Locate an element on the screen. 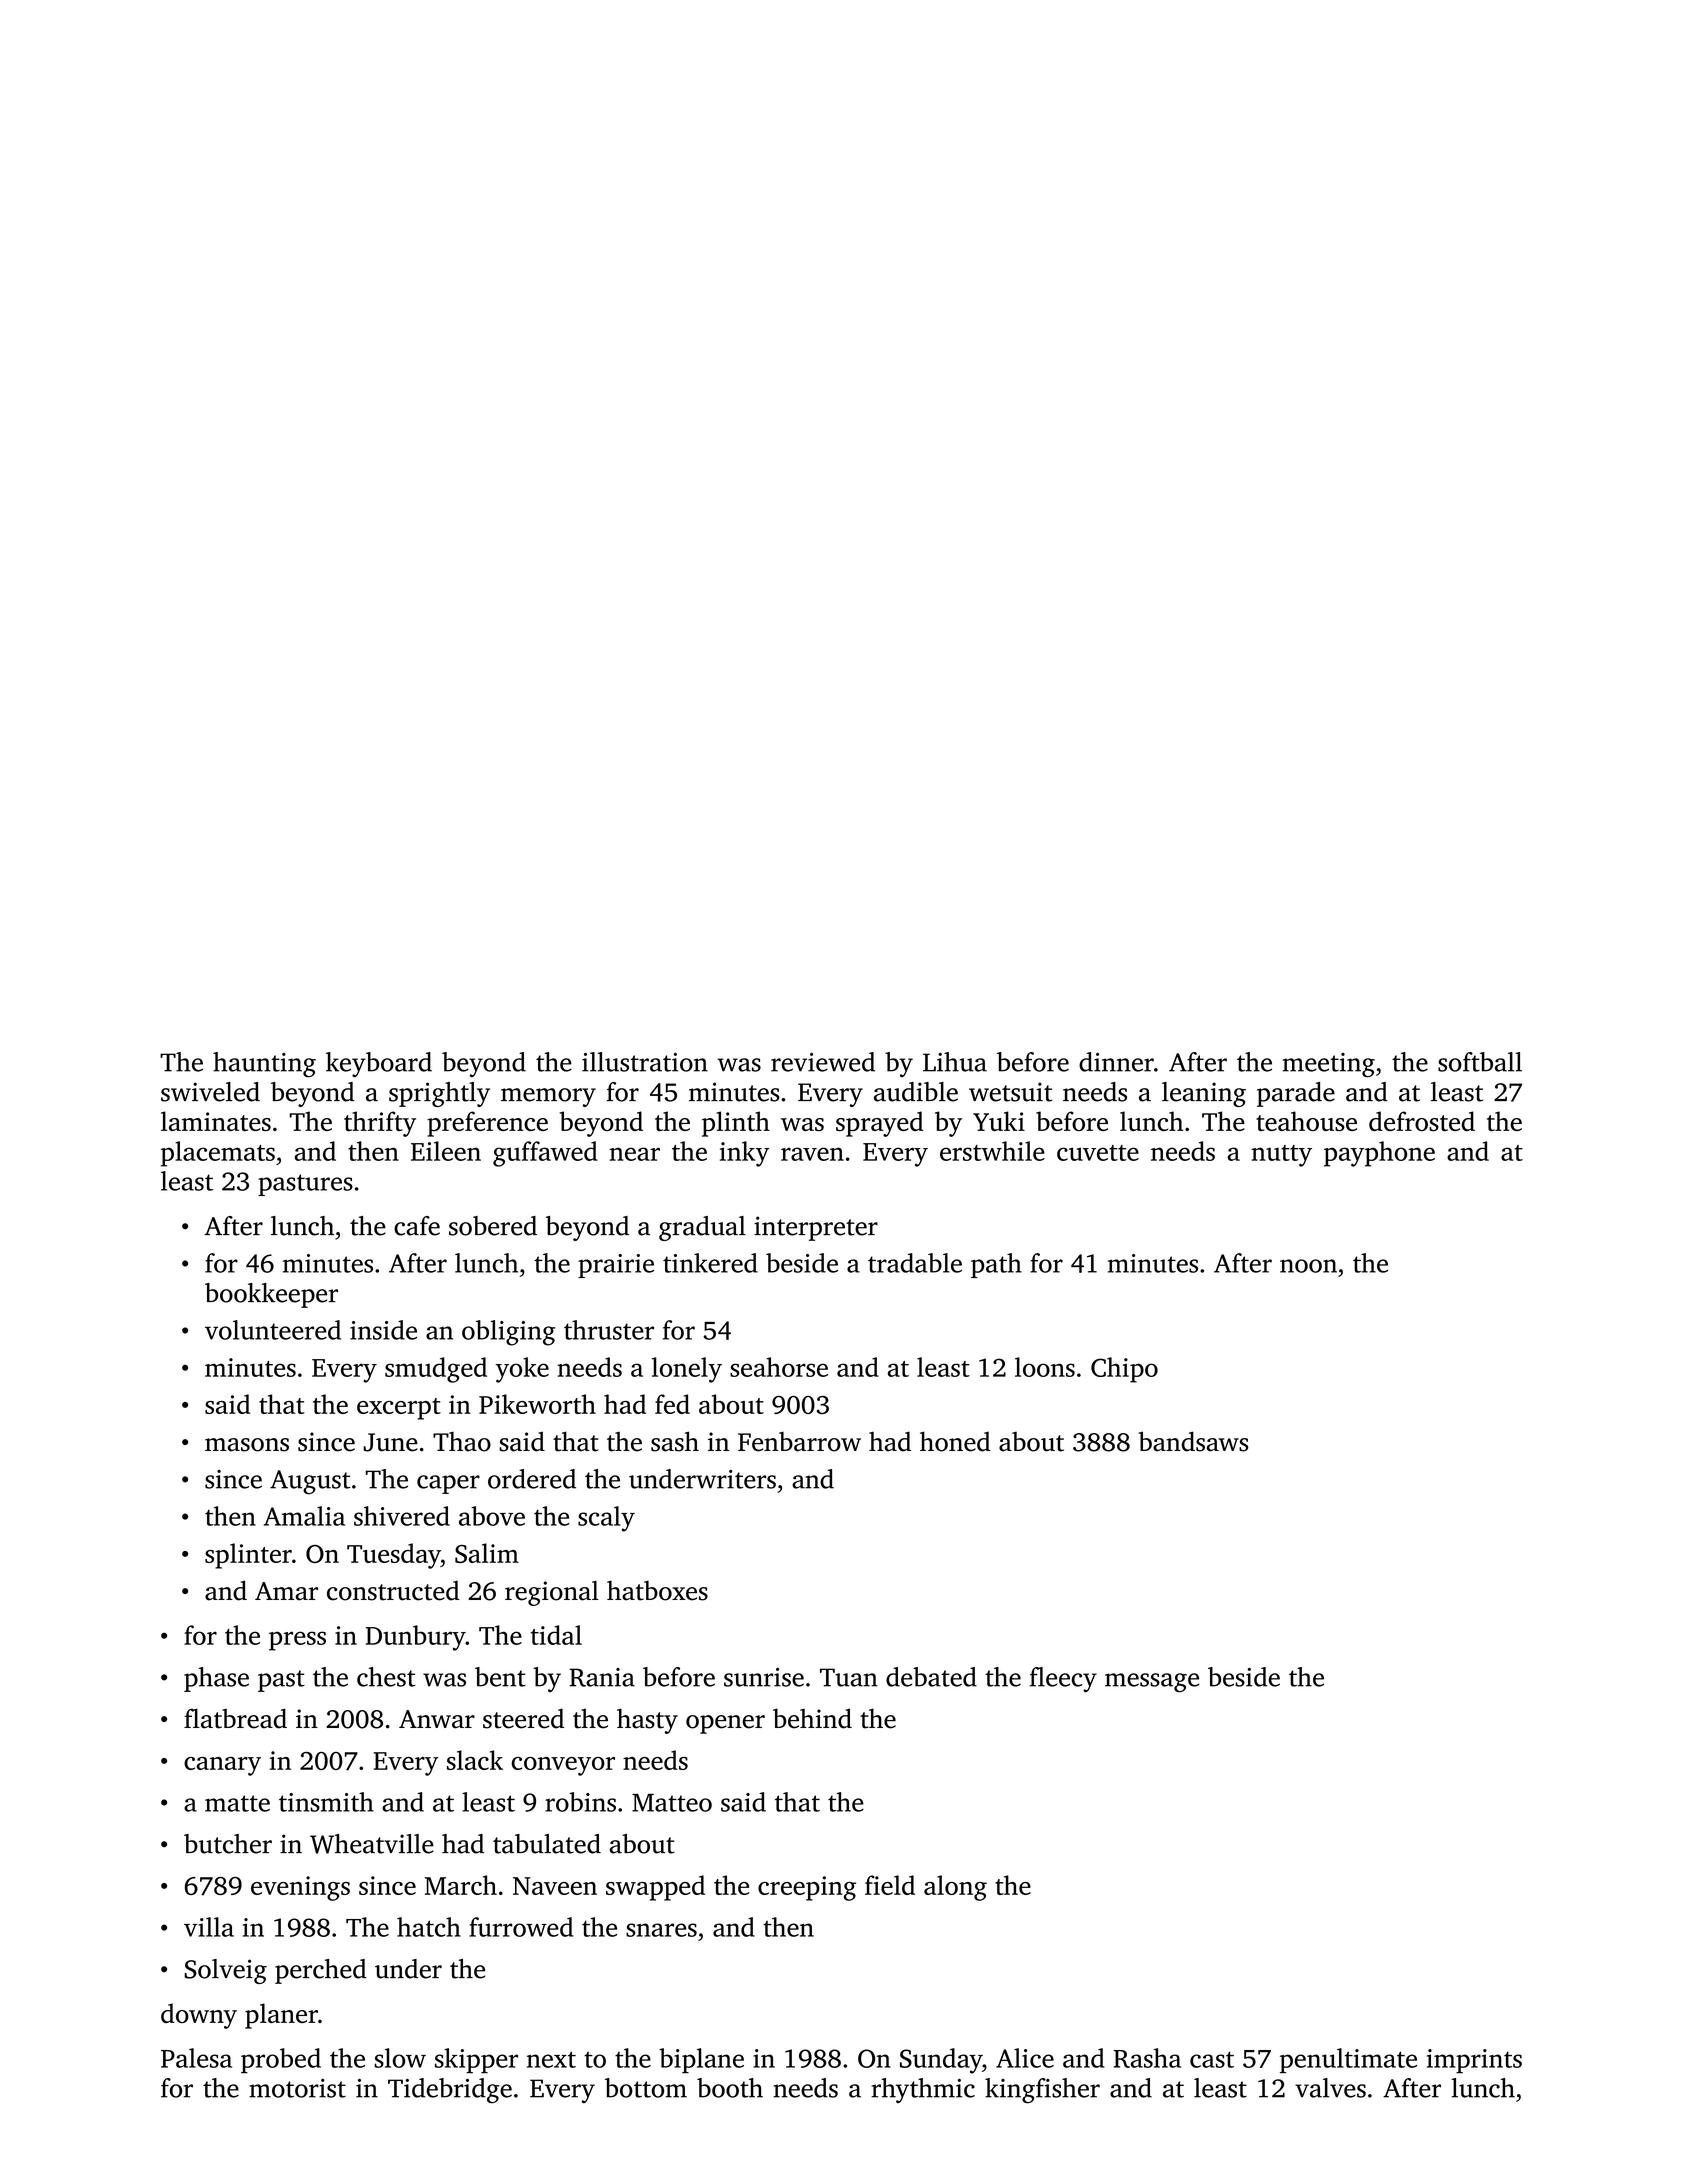  nutty is located at coordinates (1281, 1156).
